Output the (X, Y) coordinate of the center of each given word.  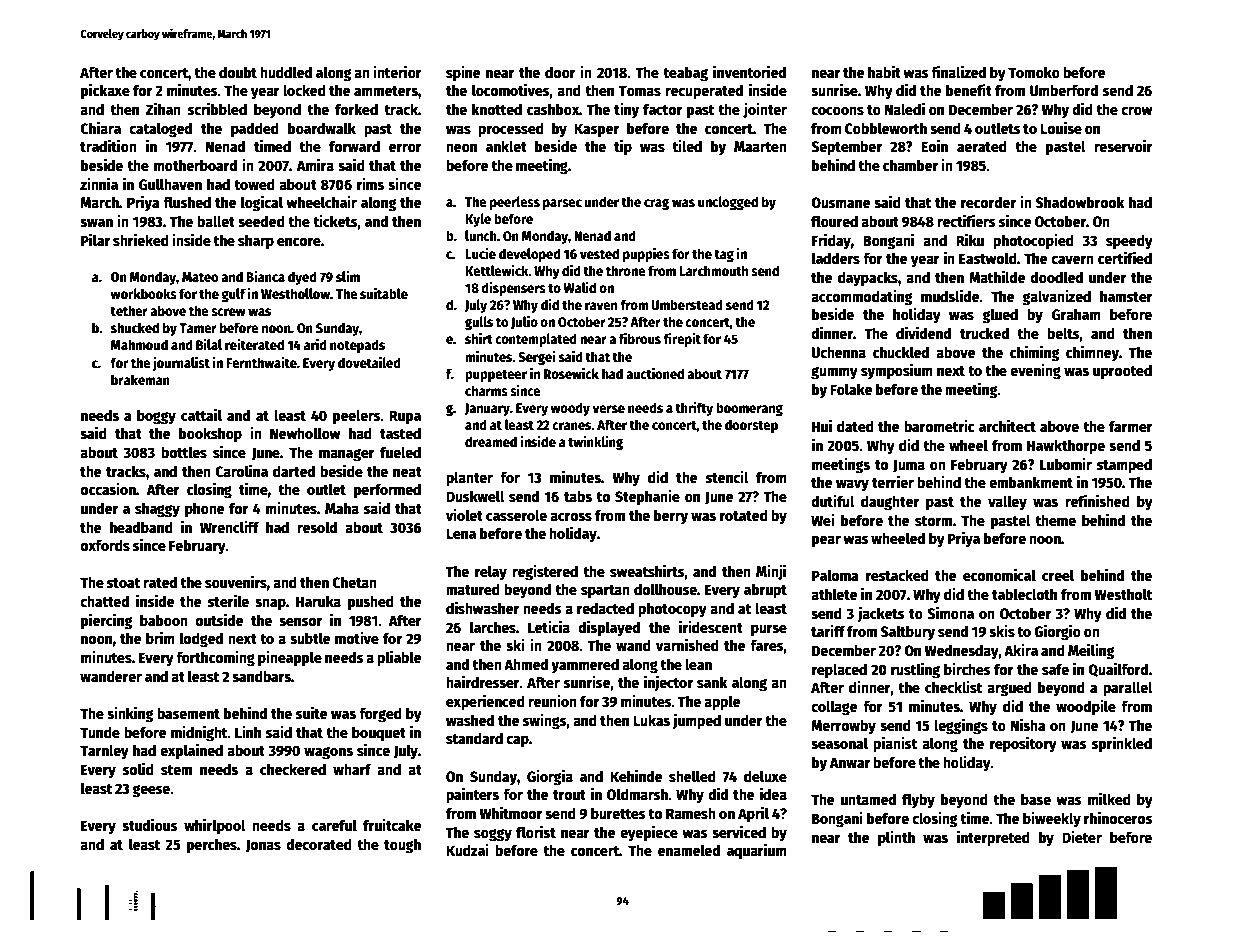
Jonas (263, 846)
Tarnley (104, 752)
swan (96, 222)
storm (933, 521)
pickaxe (105, 91)
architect (1007, 425)
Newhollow (305, 433)
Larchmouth (713, 270)
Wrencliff (229, 527)
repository (1023, 744)
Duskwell (475, 496)
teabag (685, 74)
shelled (692, 776)
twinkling (595, 442)
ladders (836, 258)
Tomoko (1034, 72)
